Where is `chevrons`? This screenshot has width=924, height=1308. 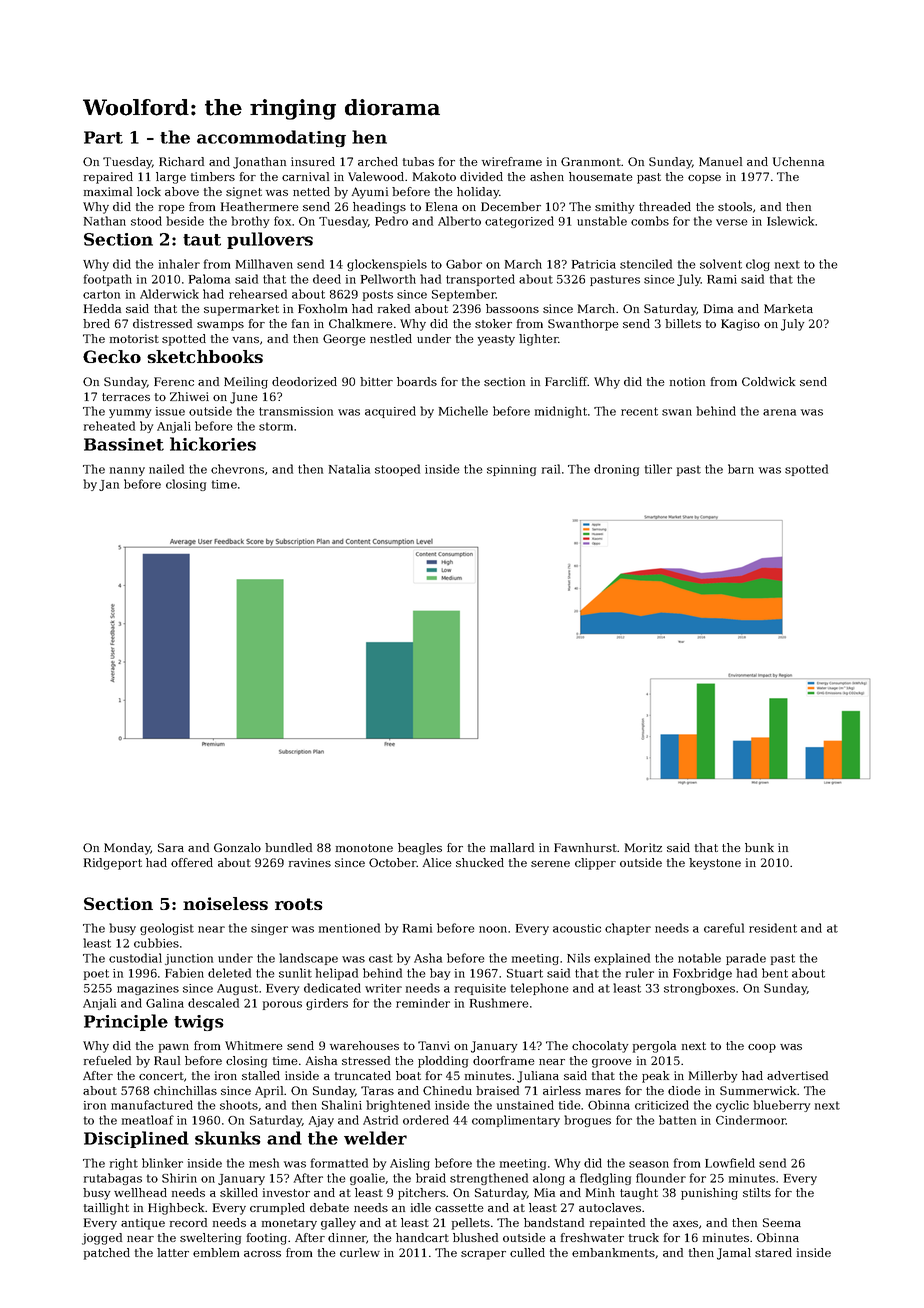
chevrons is located at coordinates (237, 469).
